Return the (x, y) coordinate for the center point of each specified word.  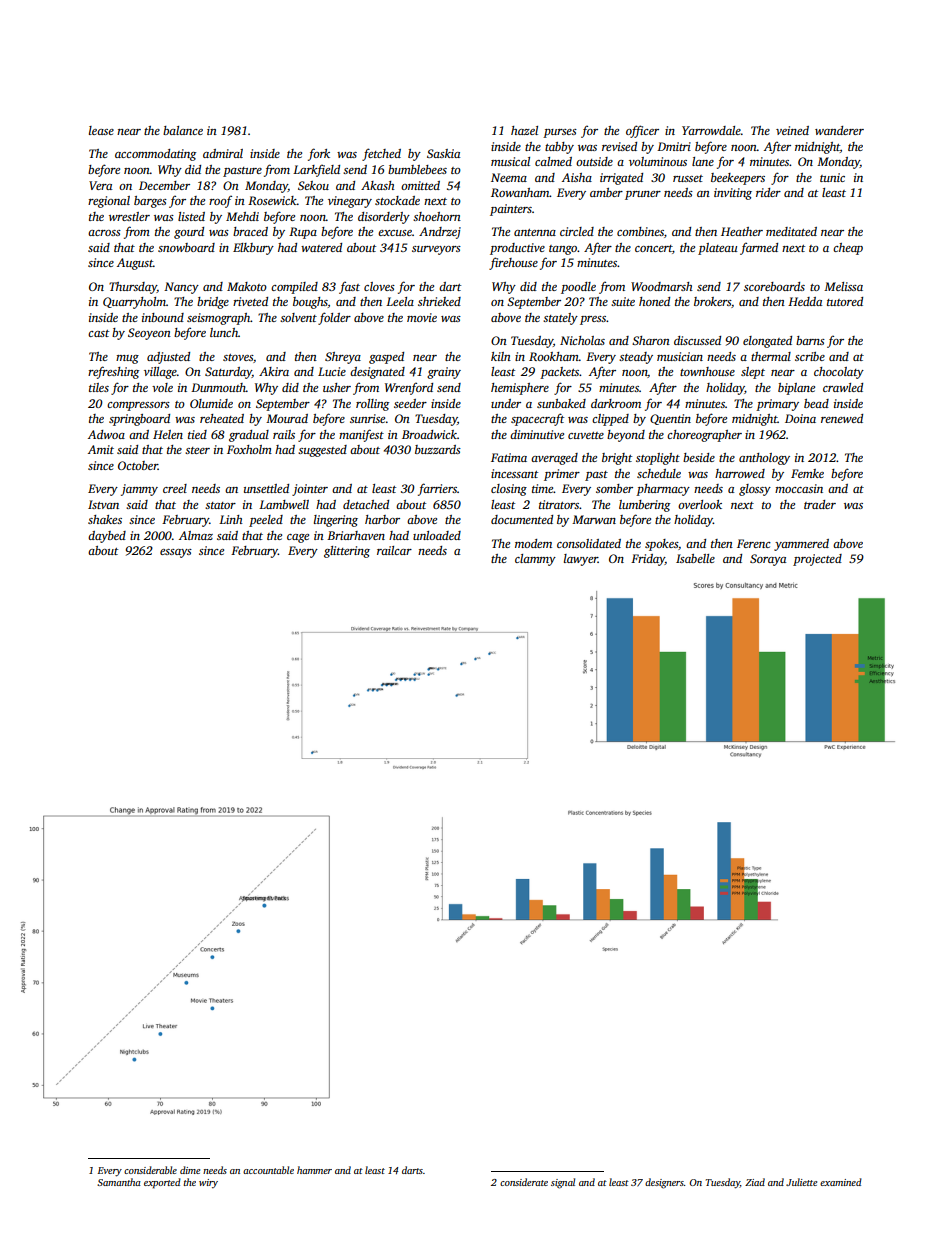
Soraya (768, 560)
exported (162, 1183)
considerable (150, 1170)
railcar (394, 550)
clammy (535, 560)
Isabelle (695, 558)
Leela (400, 301)
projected (817, 560)
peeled (266, 521)
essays (176, 553)
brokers (712, 301)
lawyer (581, 560)
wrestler (129, 216)
